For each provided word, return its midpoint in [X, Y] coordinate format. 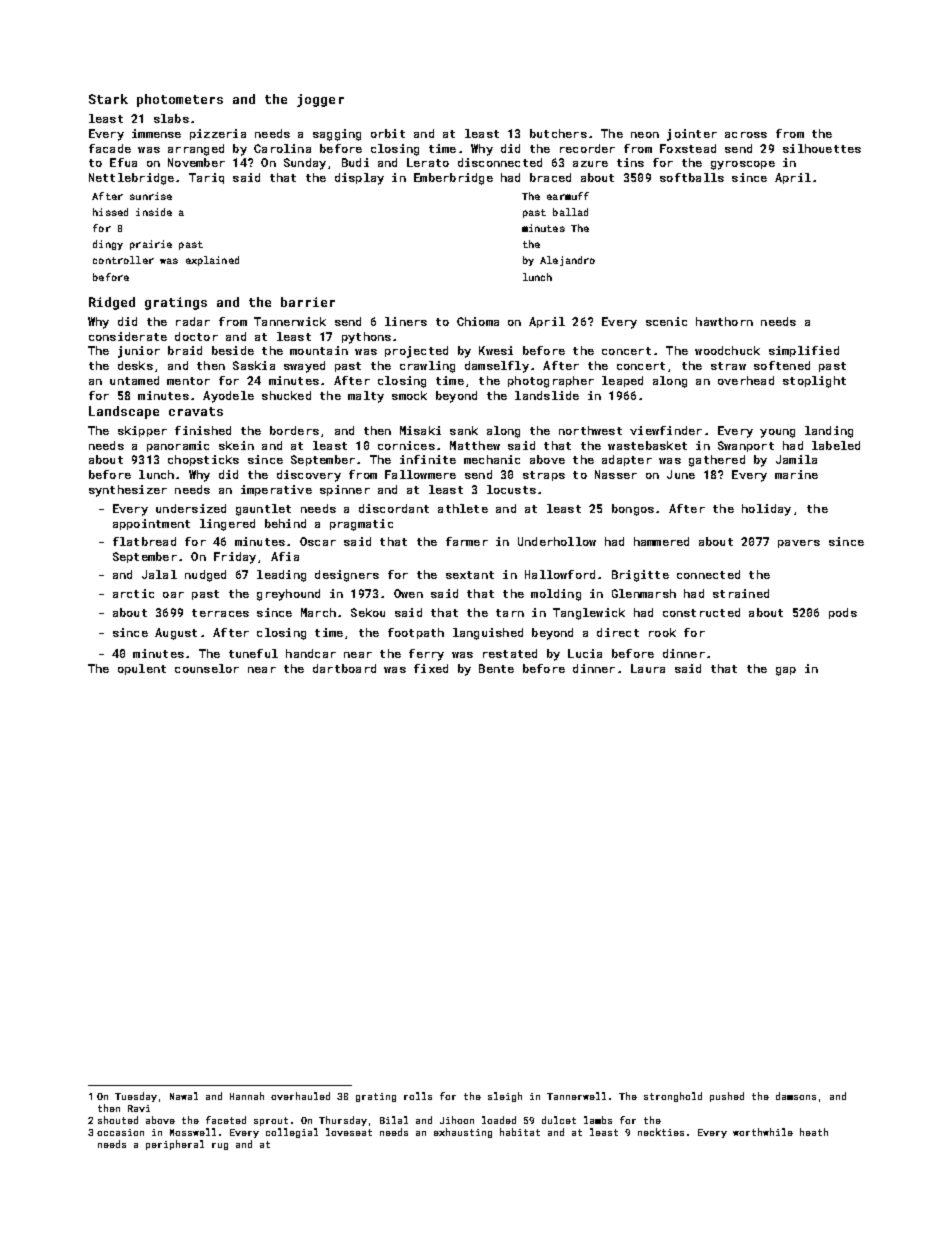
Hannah [247, 1096]
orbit [388, 133]
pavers [799, 544]
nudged [205, 576]
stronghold [673, 1097]
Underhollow [557, 541]
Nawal [184, 1096]
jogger [320, 100]
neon [645, 135]
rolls [418, 1096]
